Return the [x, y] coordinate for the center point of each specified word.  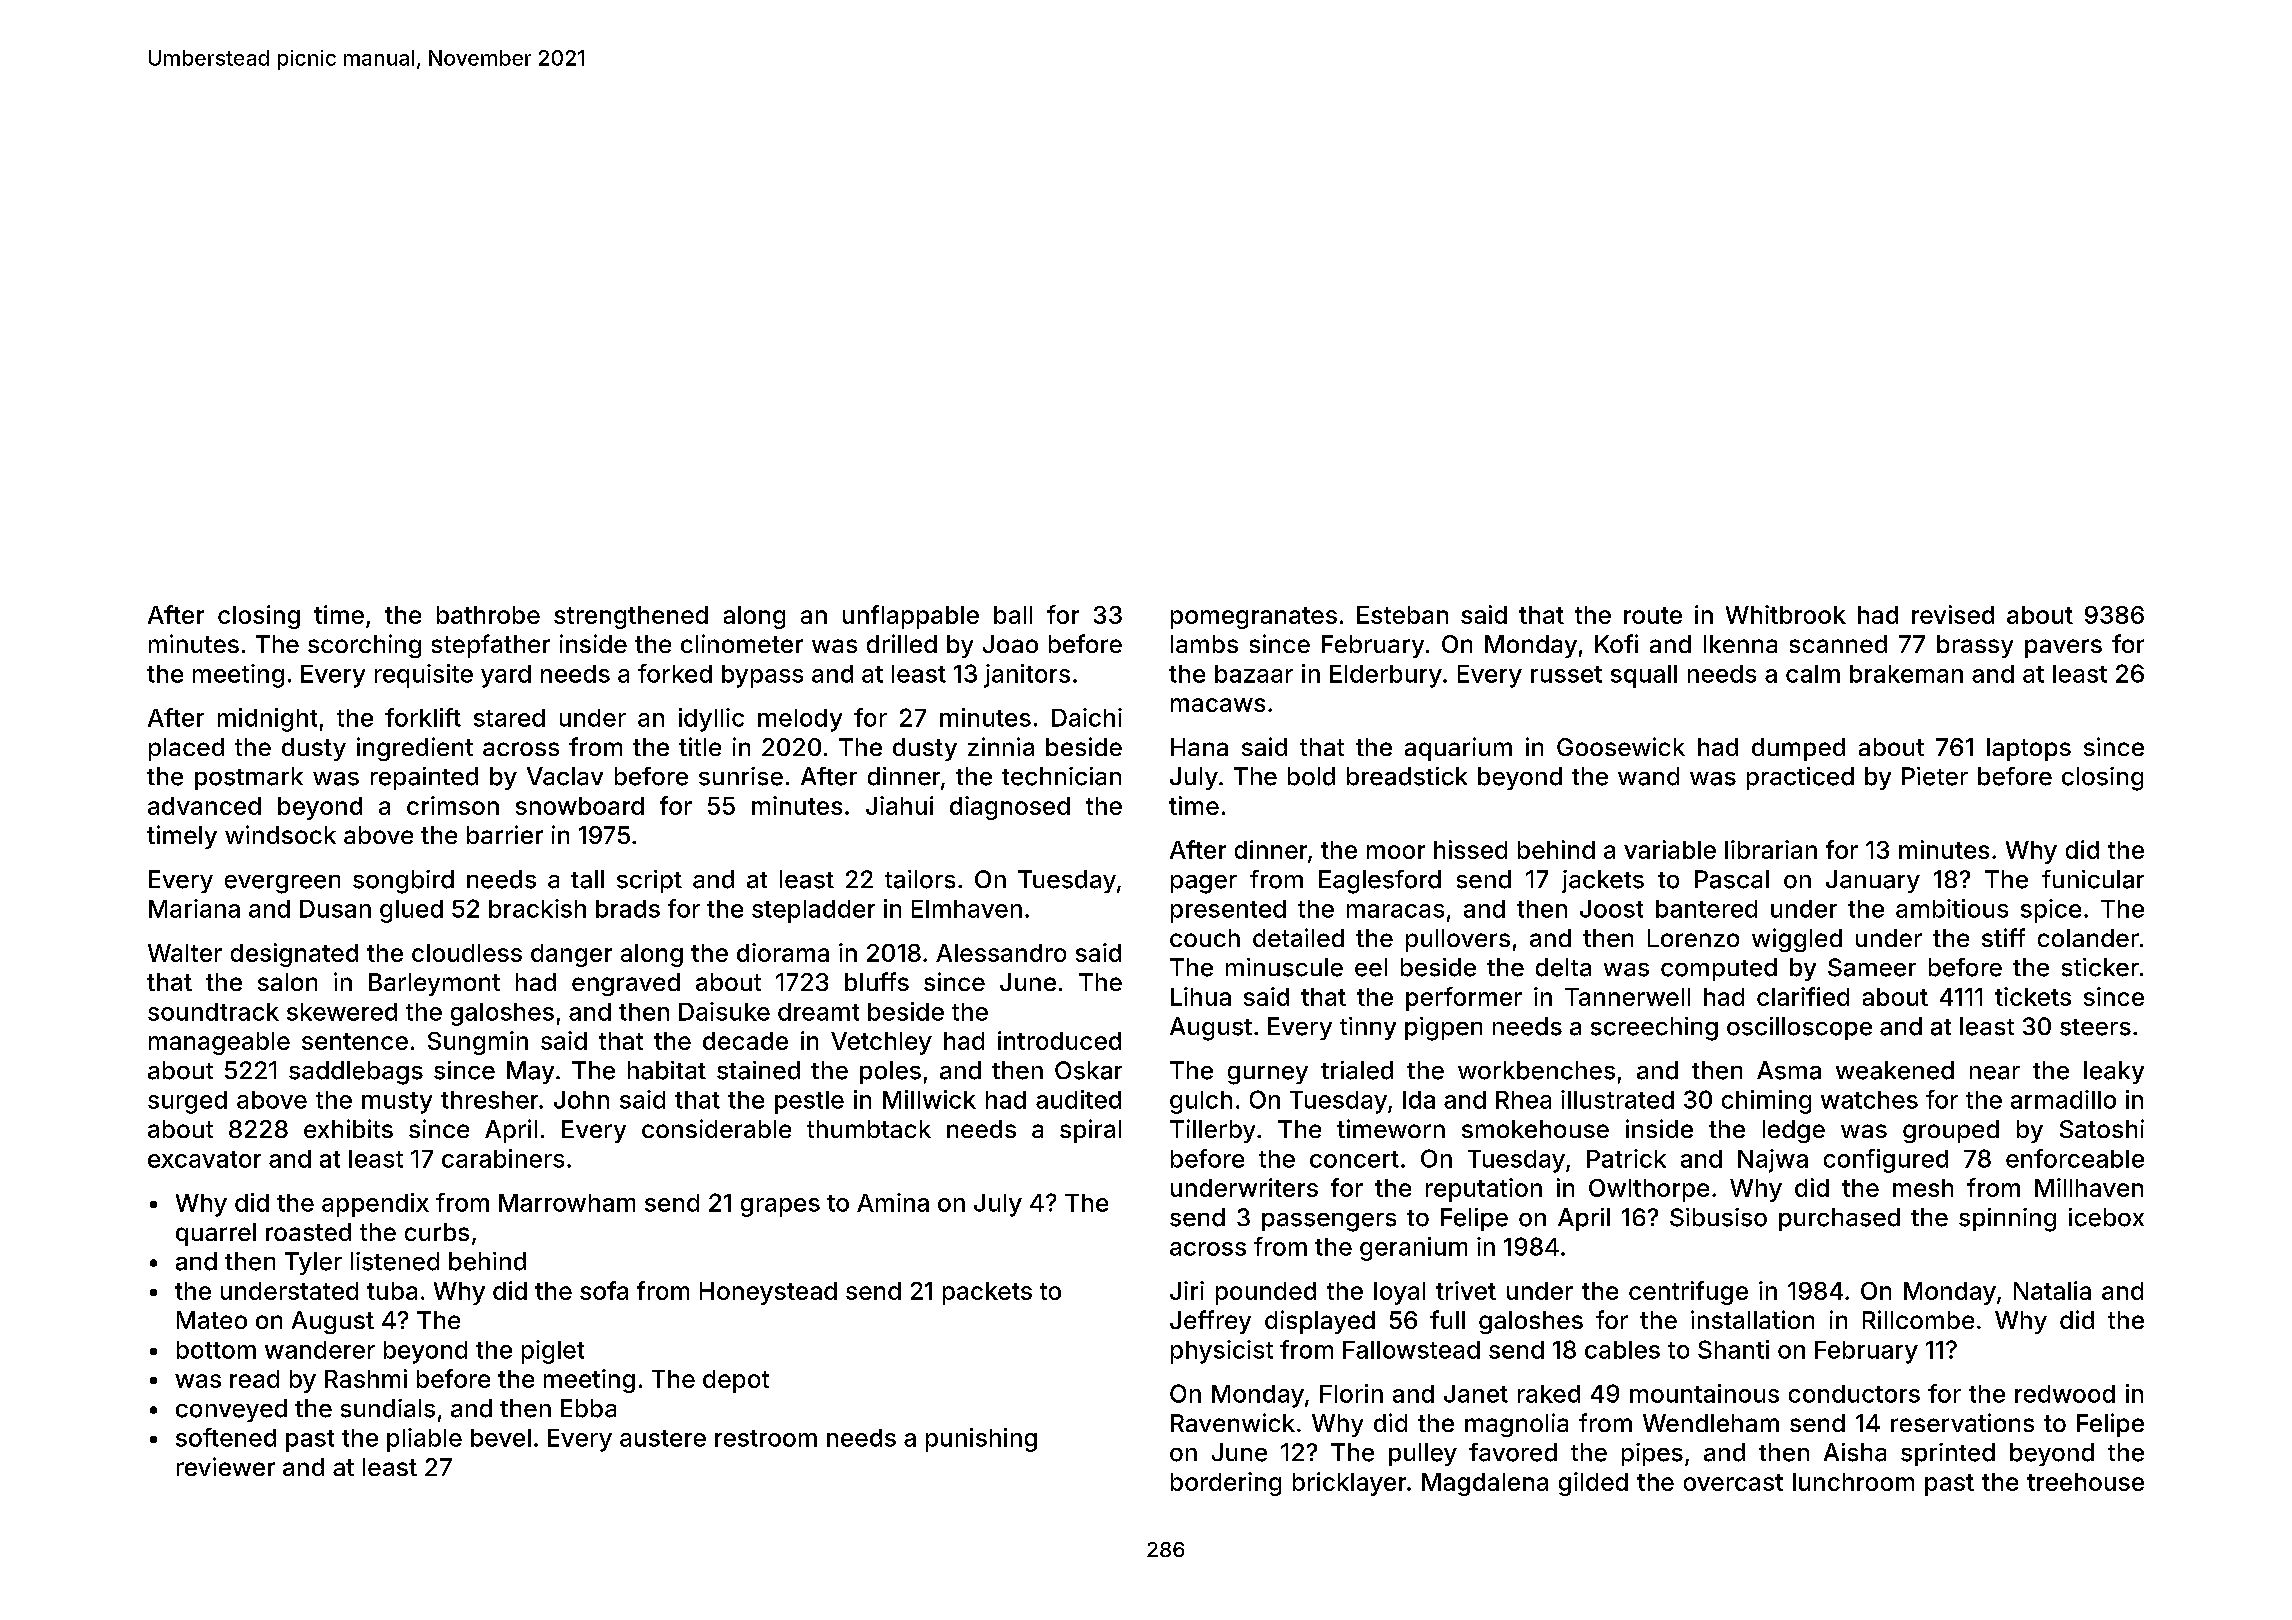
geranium [1413, 1249]
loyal [1399, 1293]
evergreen [282, 884]
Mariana [194, 908]
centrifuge [1688, 1293]
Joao [1010, 644]
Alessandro [1001, 953]
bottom [216, 1350]
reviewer [226, 1466]
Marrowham [567, 1203]
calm [1813, 674]
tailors [920, 879]
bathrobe [488, 615]
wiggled [1797, 940]
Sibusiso [1718, 1217]
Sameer [1872, 967]
